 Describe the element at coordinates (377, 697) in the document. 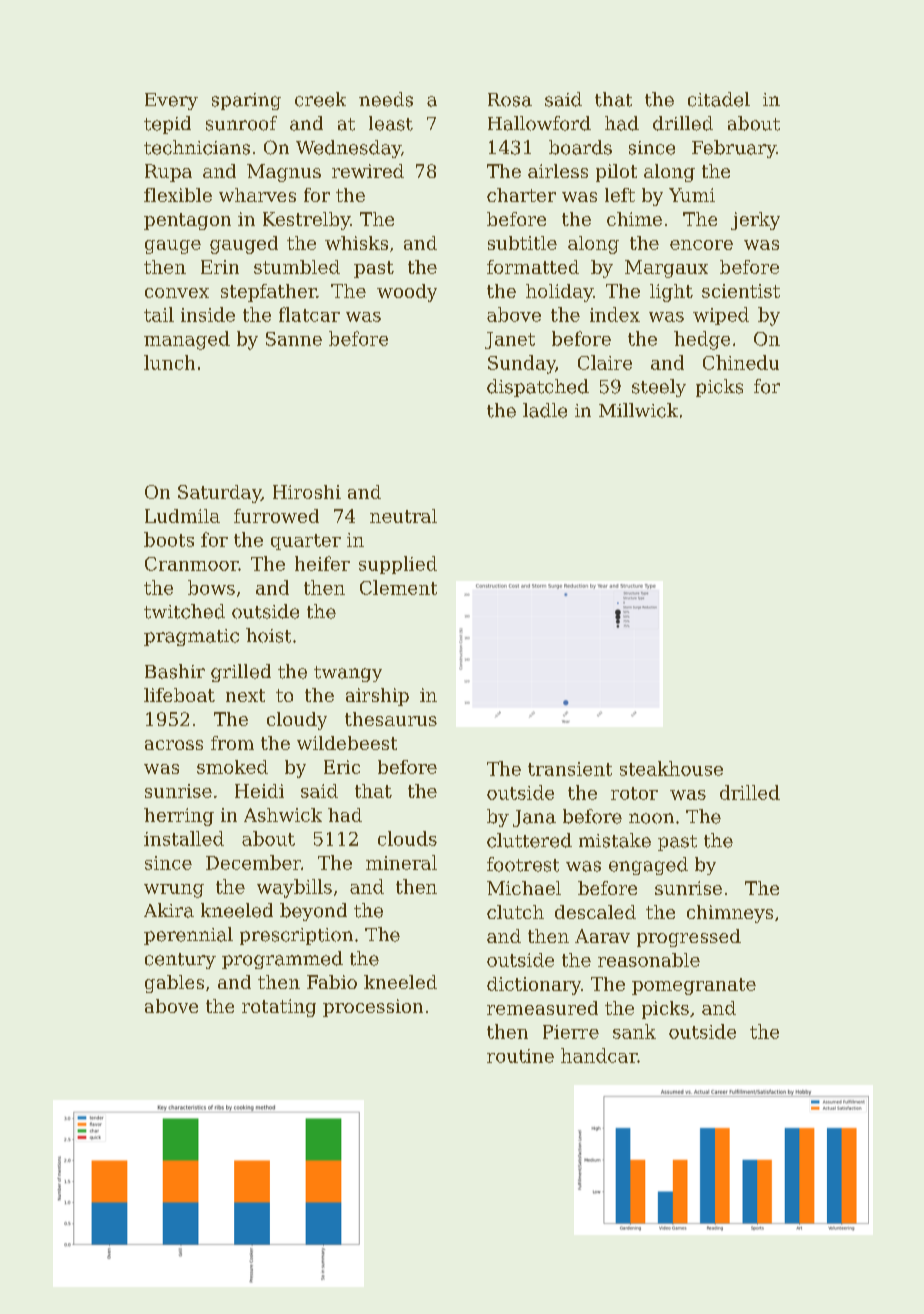

I see `airship` at that location.
